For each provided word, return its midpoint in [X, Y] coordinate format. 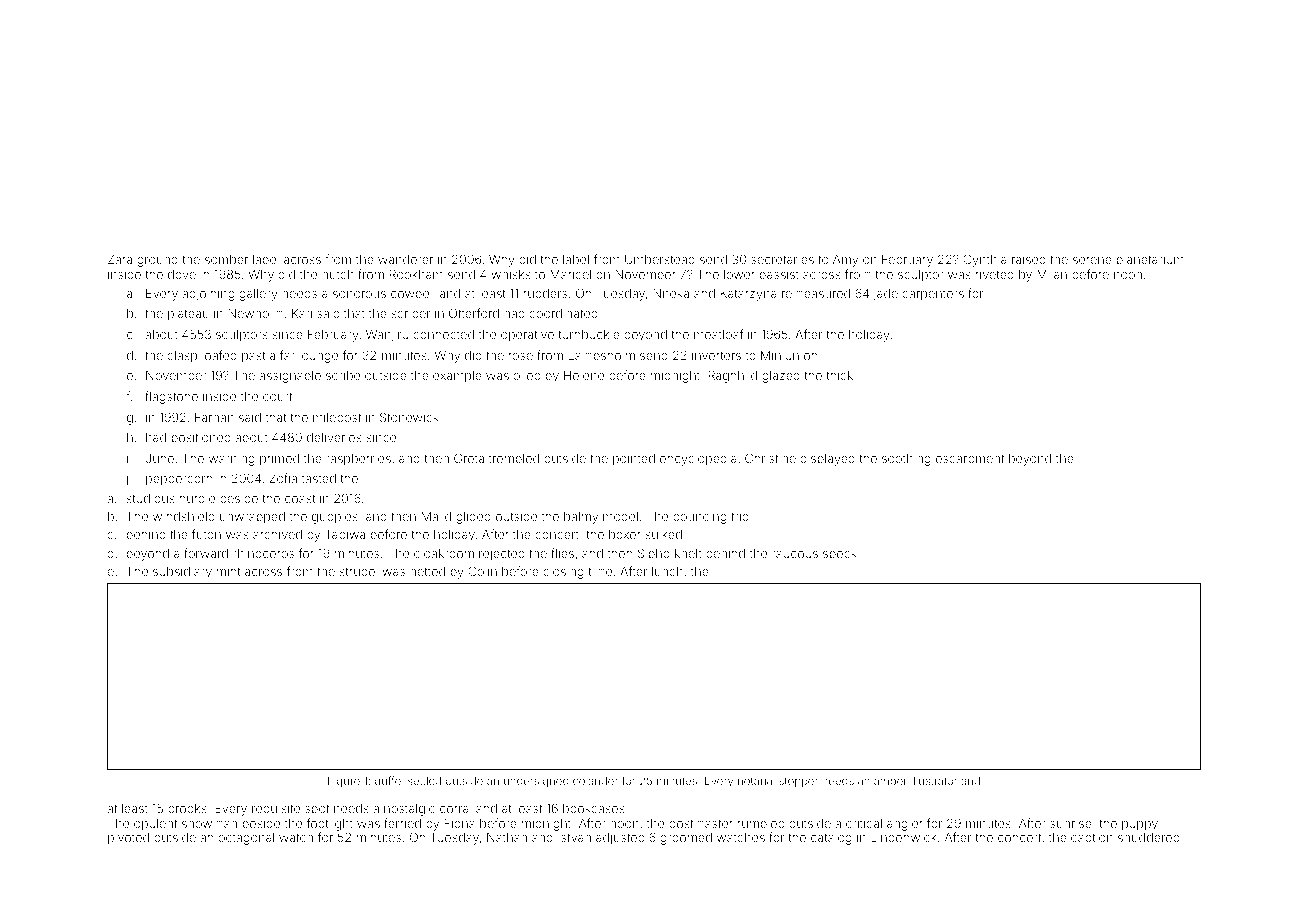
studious [151, 498]
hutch [338, 274]
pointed [634, 460]
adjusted [620, 839]
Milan [1052, 274]
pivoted [128, 839]
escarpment [970, 459]
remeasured [816, 293]
